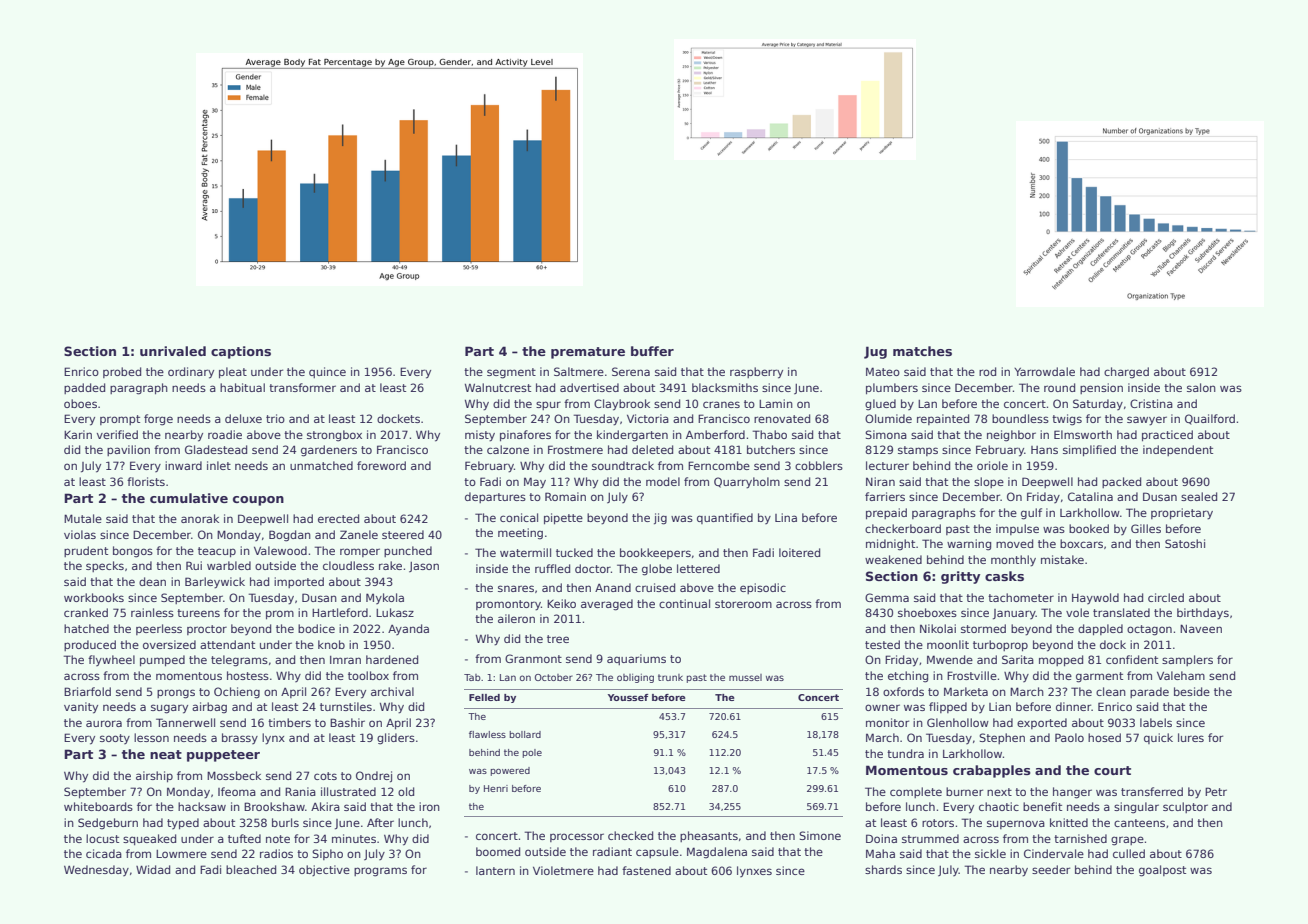 This document has width=1308, height=924. What do you see at coordinates (200, 518) in the document?
I see `anorak` at bounding box center [200, 518].
